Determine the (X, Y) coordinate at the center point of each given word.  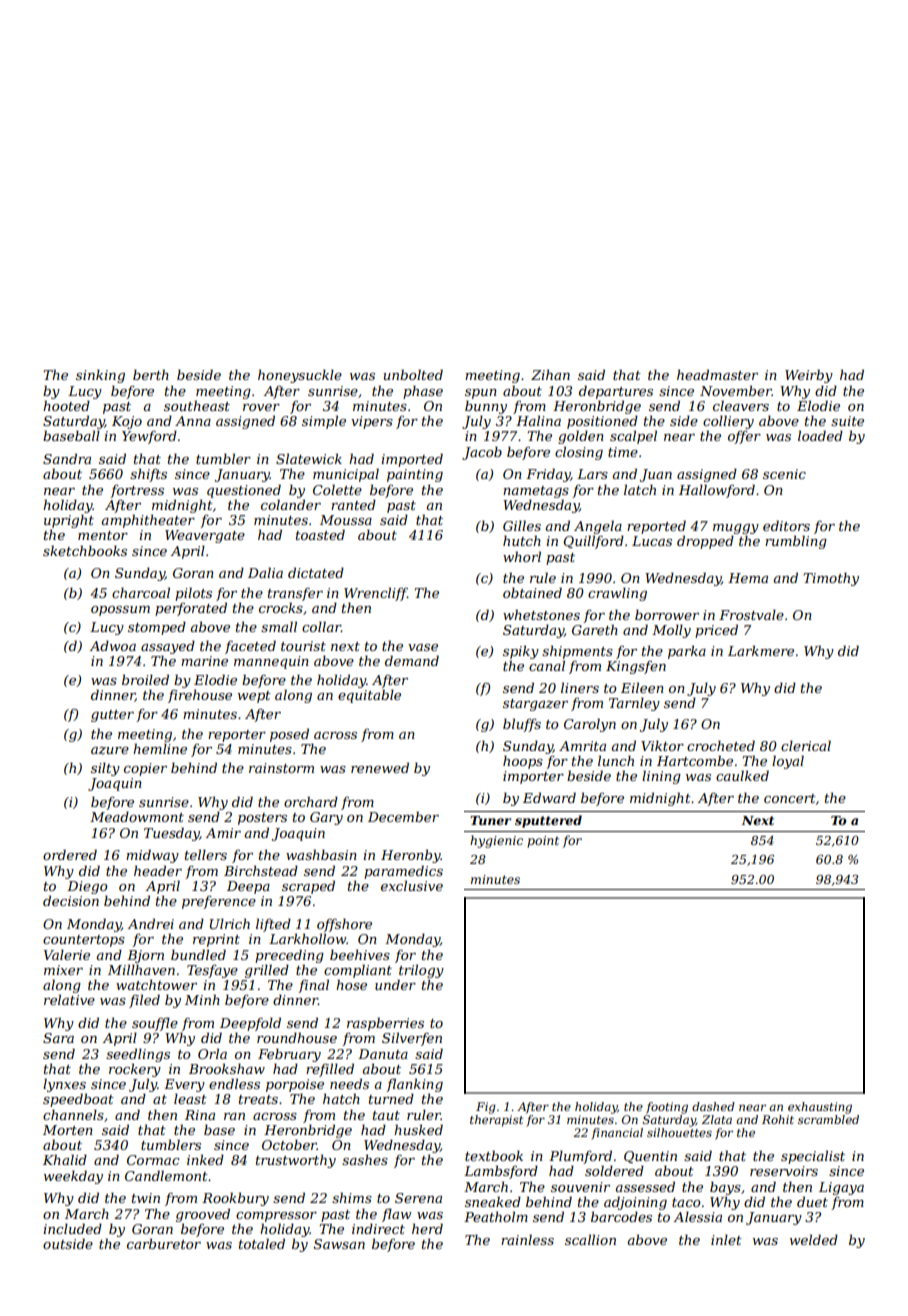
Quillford (593, 542)
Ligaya (841, 1188)
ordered (70, 854)
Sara (58, 1038)
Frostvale (751, 614)
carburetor (164, 1243)
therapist (496, 1121)
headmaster (717, 374)
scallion (590, 1239)
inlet (726, 1239)
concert (790, 798)
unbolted (413, 374)
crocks (281, 607)
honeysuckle (300, 376)
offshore (344, 925)
